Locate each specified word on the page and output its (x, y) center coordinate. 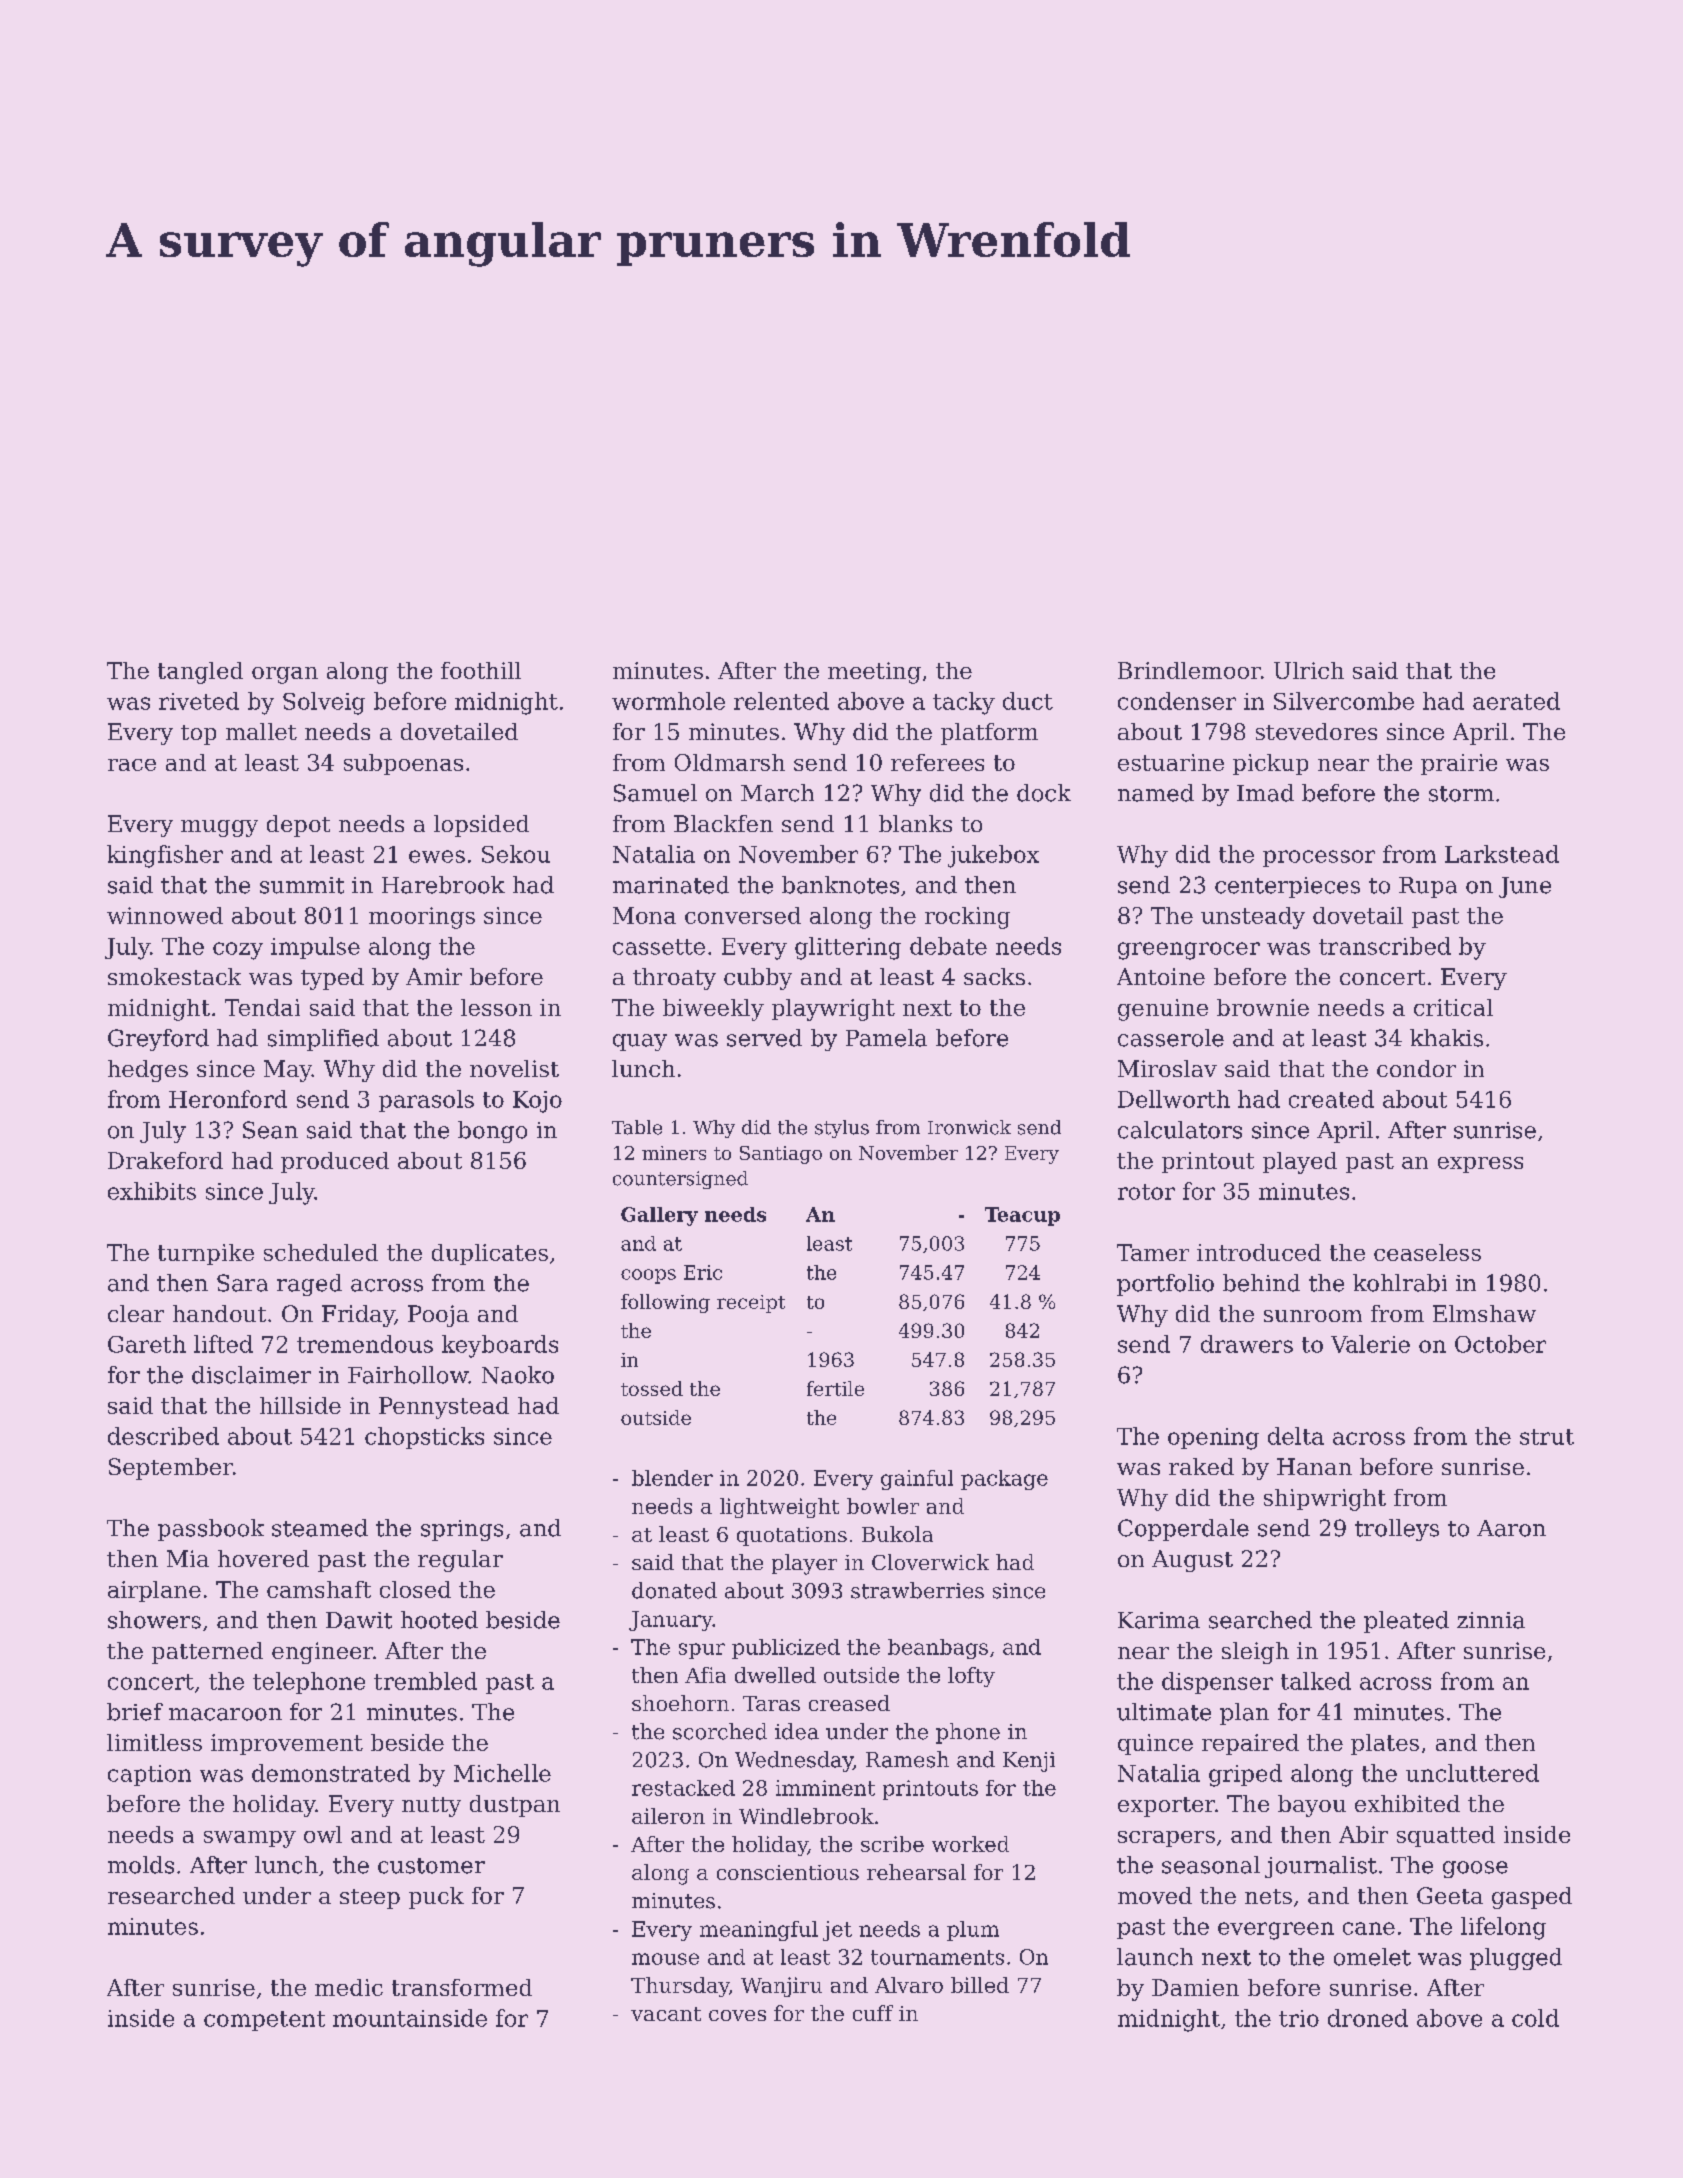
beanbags (938, 1649)
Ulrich (1309, 670)
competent (264, 2021)
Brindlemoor (1189, 670)
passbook (211, 1530)
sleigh (1255, 1653)
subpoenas (403, 764)
